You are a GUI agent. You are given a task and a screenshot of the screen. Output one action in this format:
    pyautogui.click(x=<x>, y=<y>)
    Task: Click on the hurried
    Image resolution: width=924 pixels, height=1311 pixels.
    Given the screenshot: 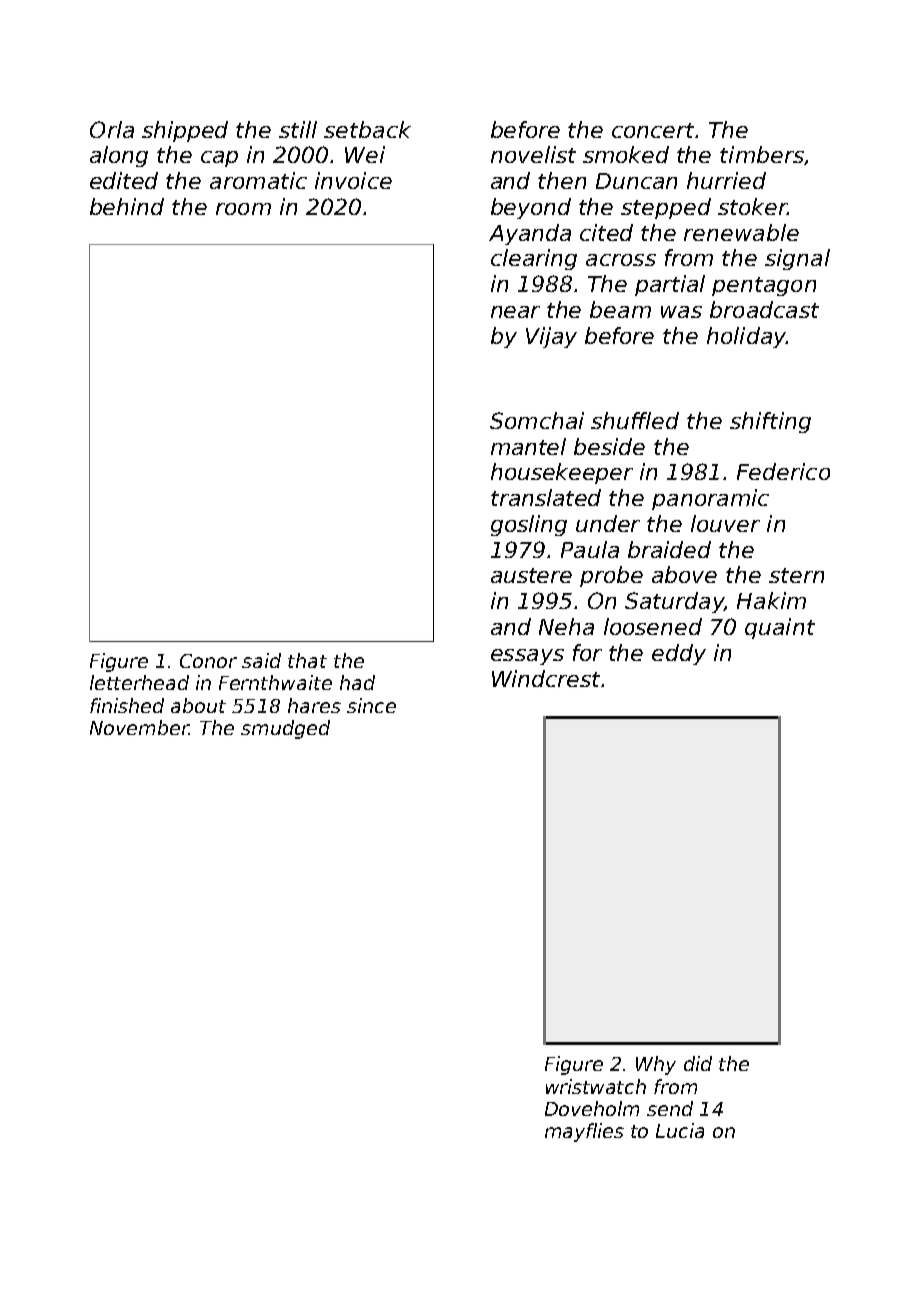 What is the action you would take?
    pyautogui.click(x=726, y=180)
